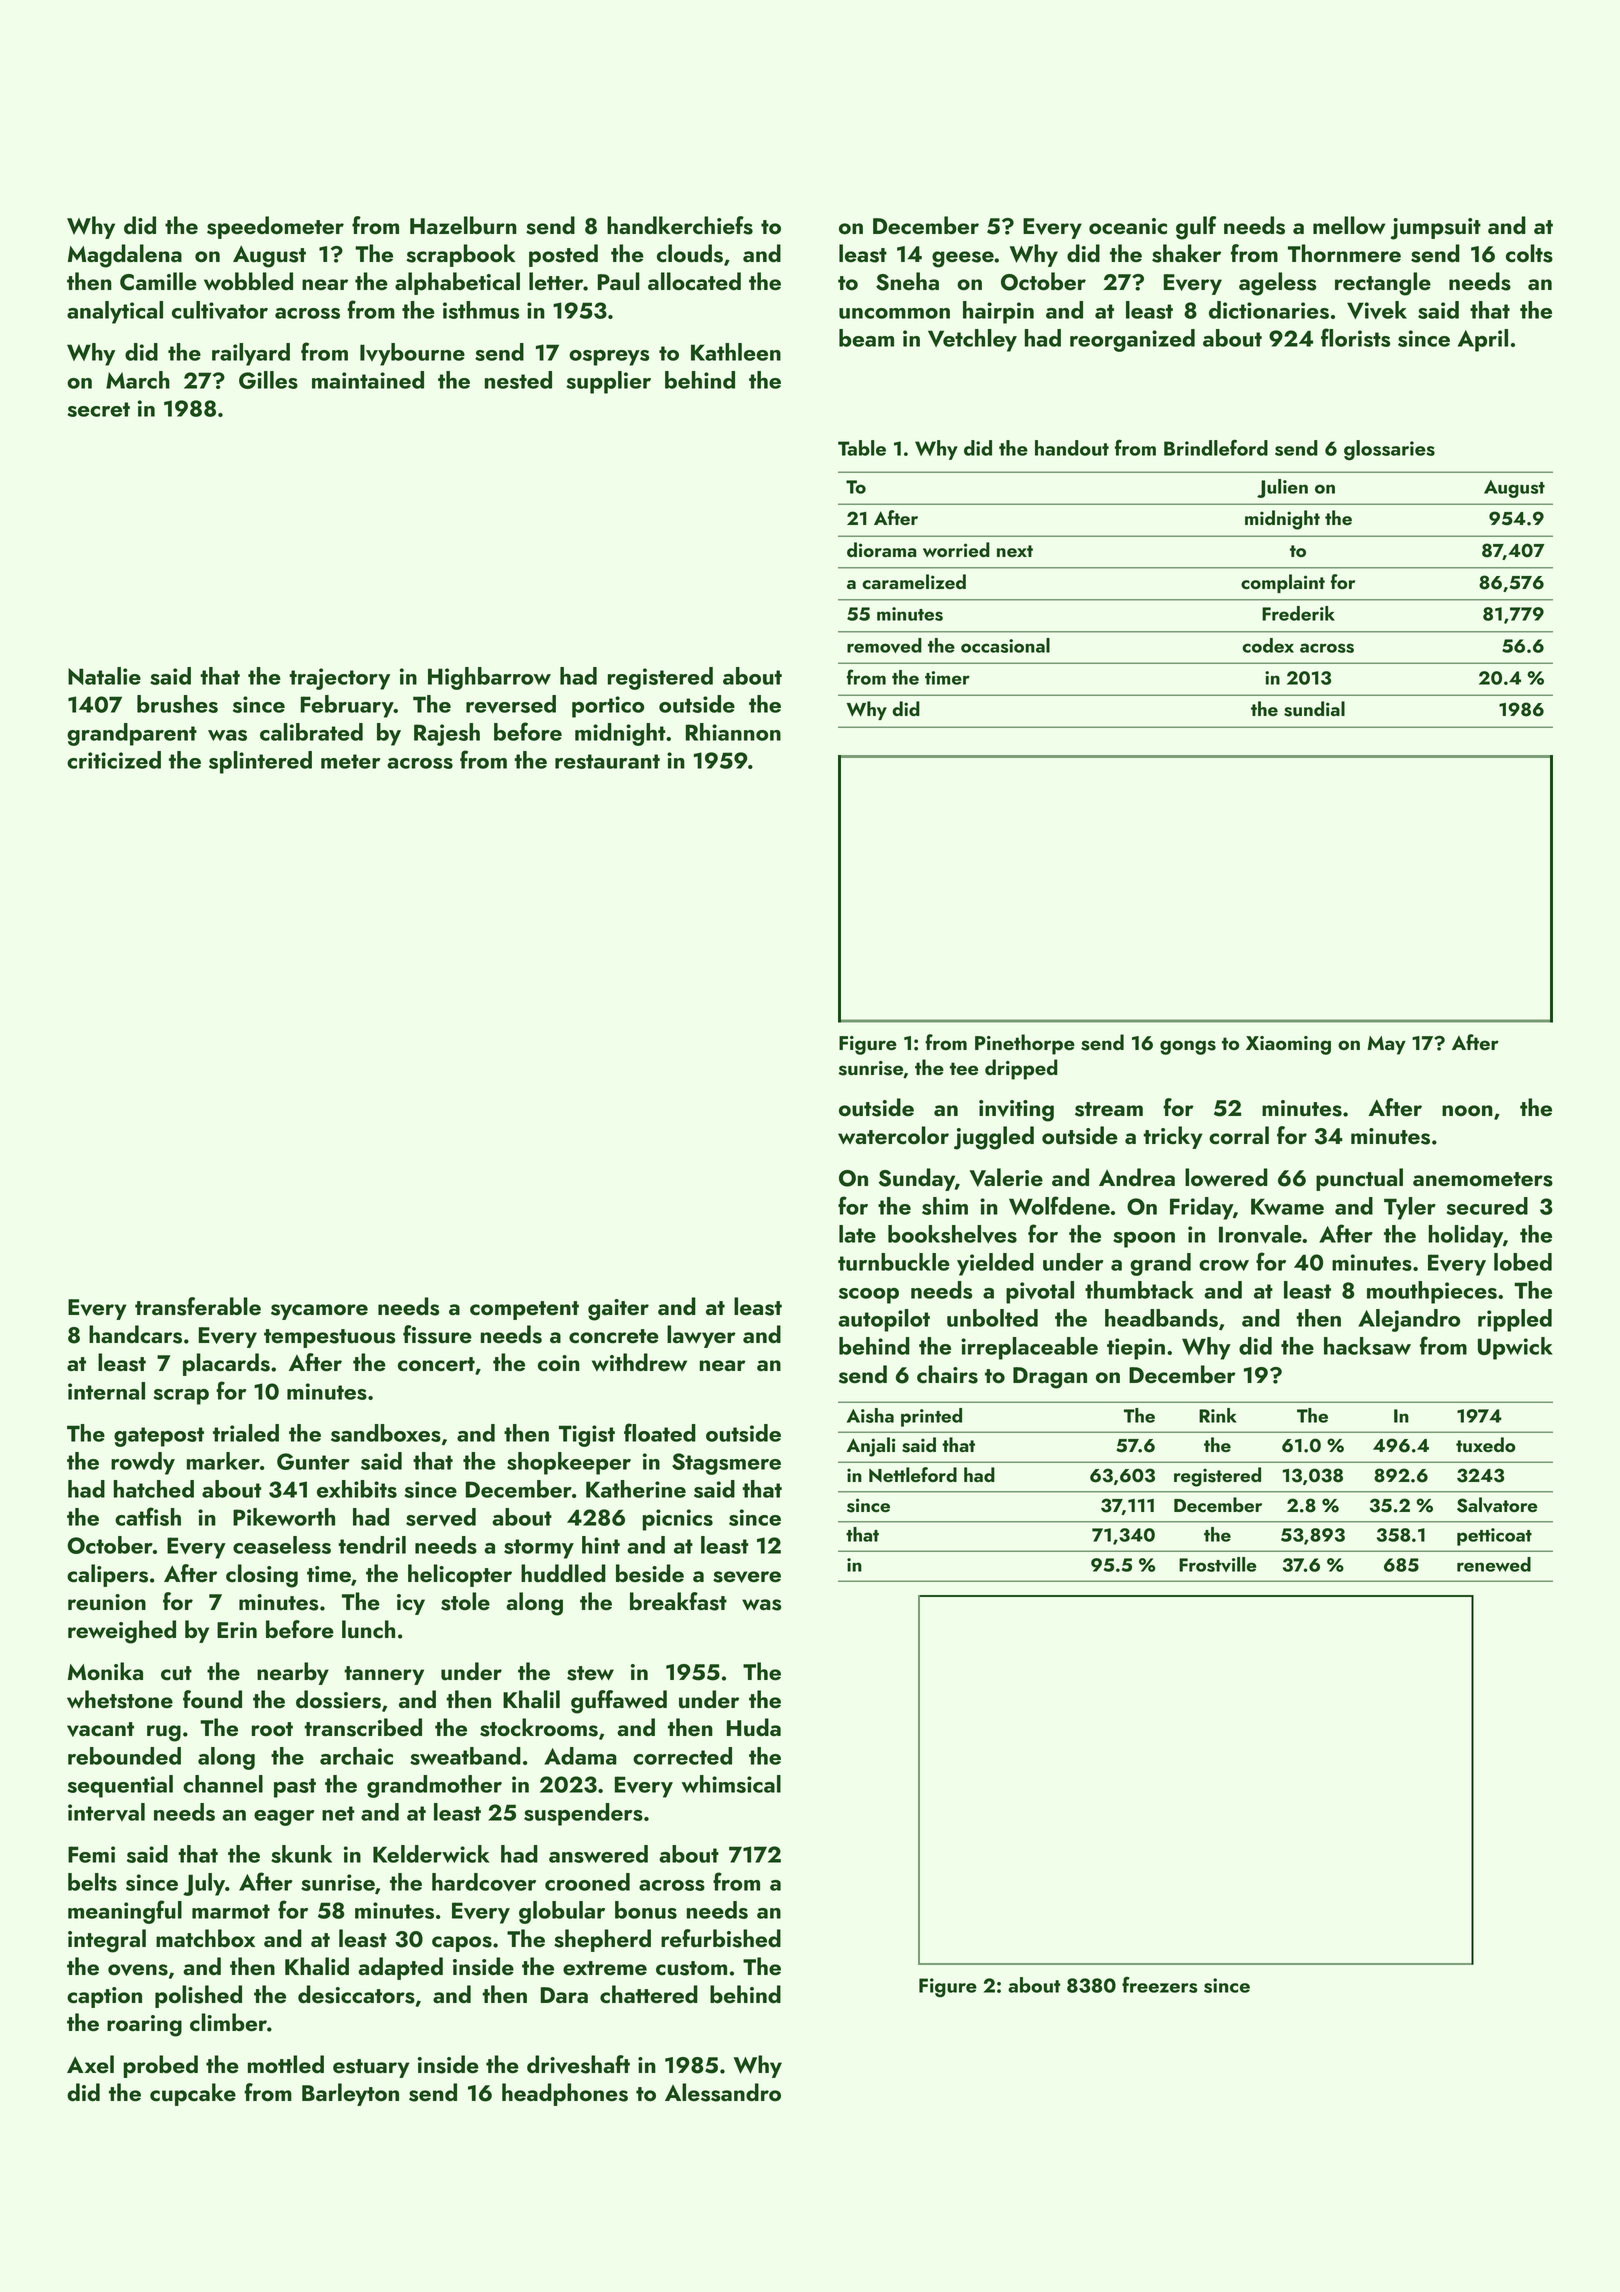  Describe the element at coordinates (1409, 1320) in the screenshot. I see `Alejandro` at that location.
